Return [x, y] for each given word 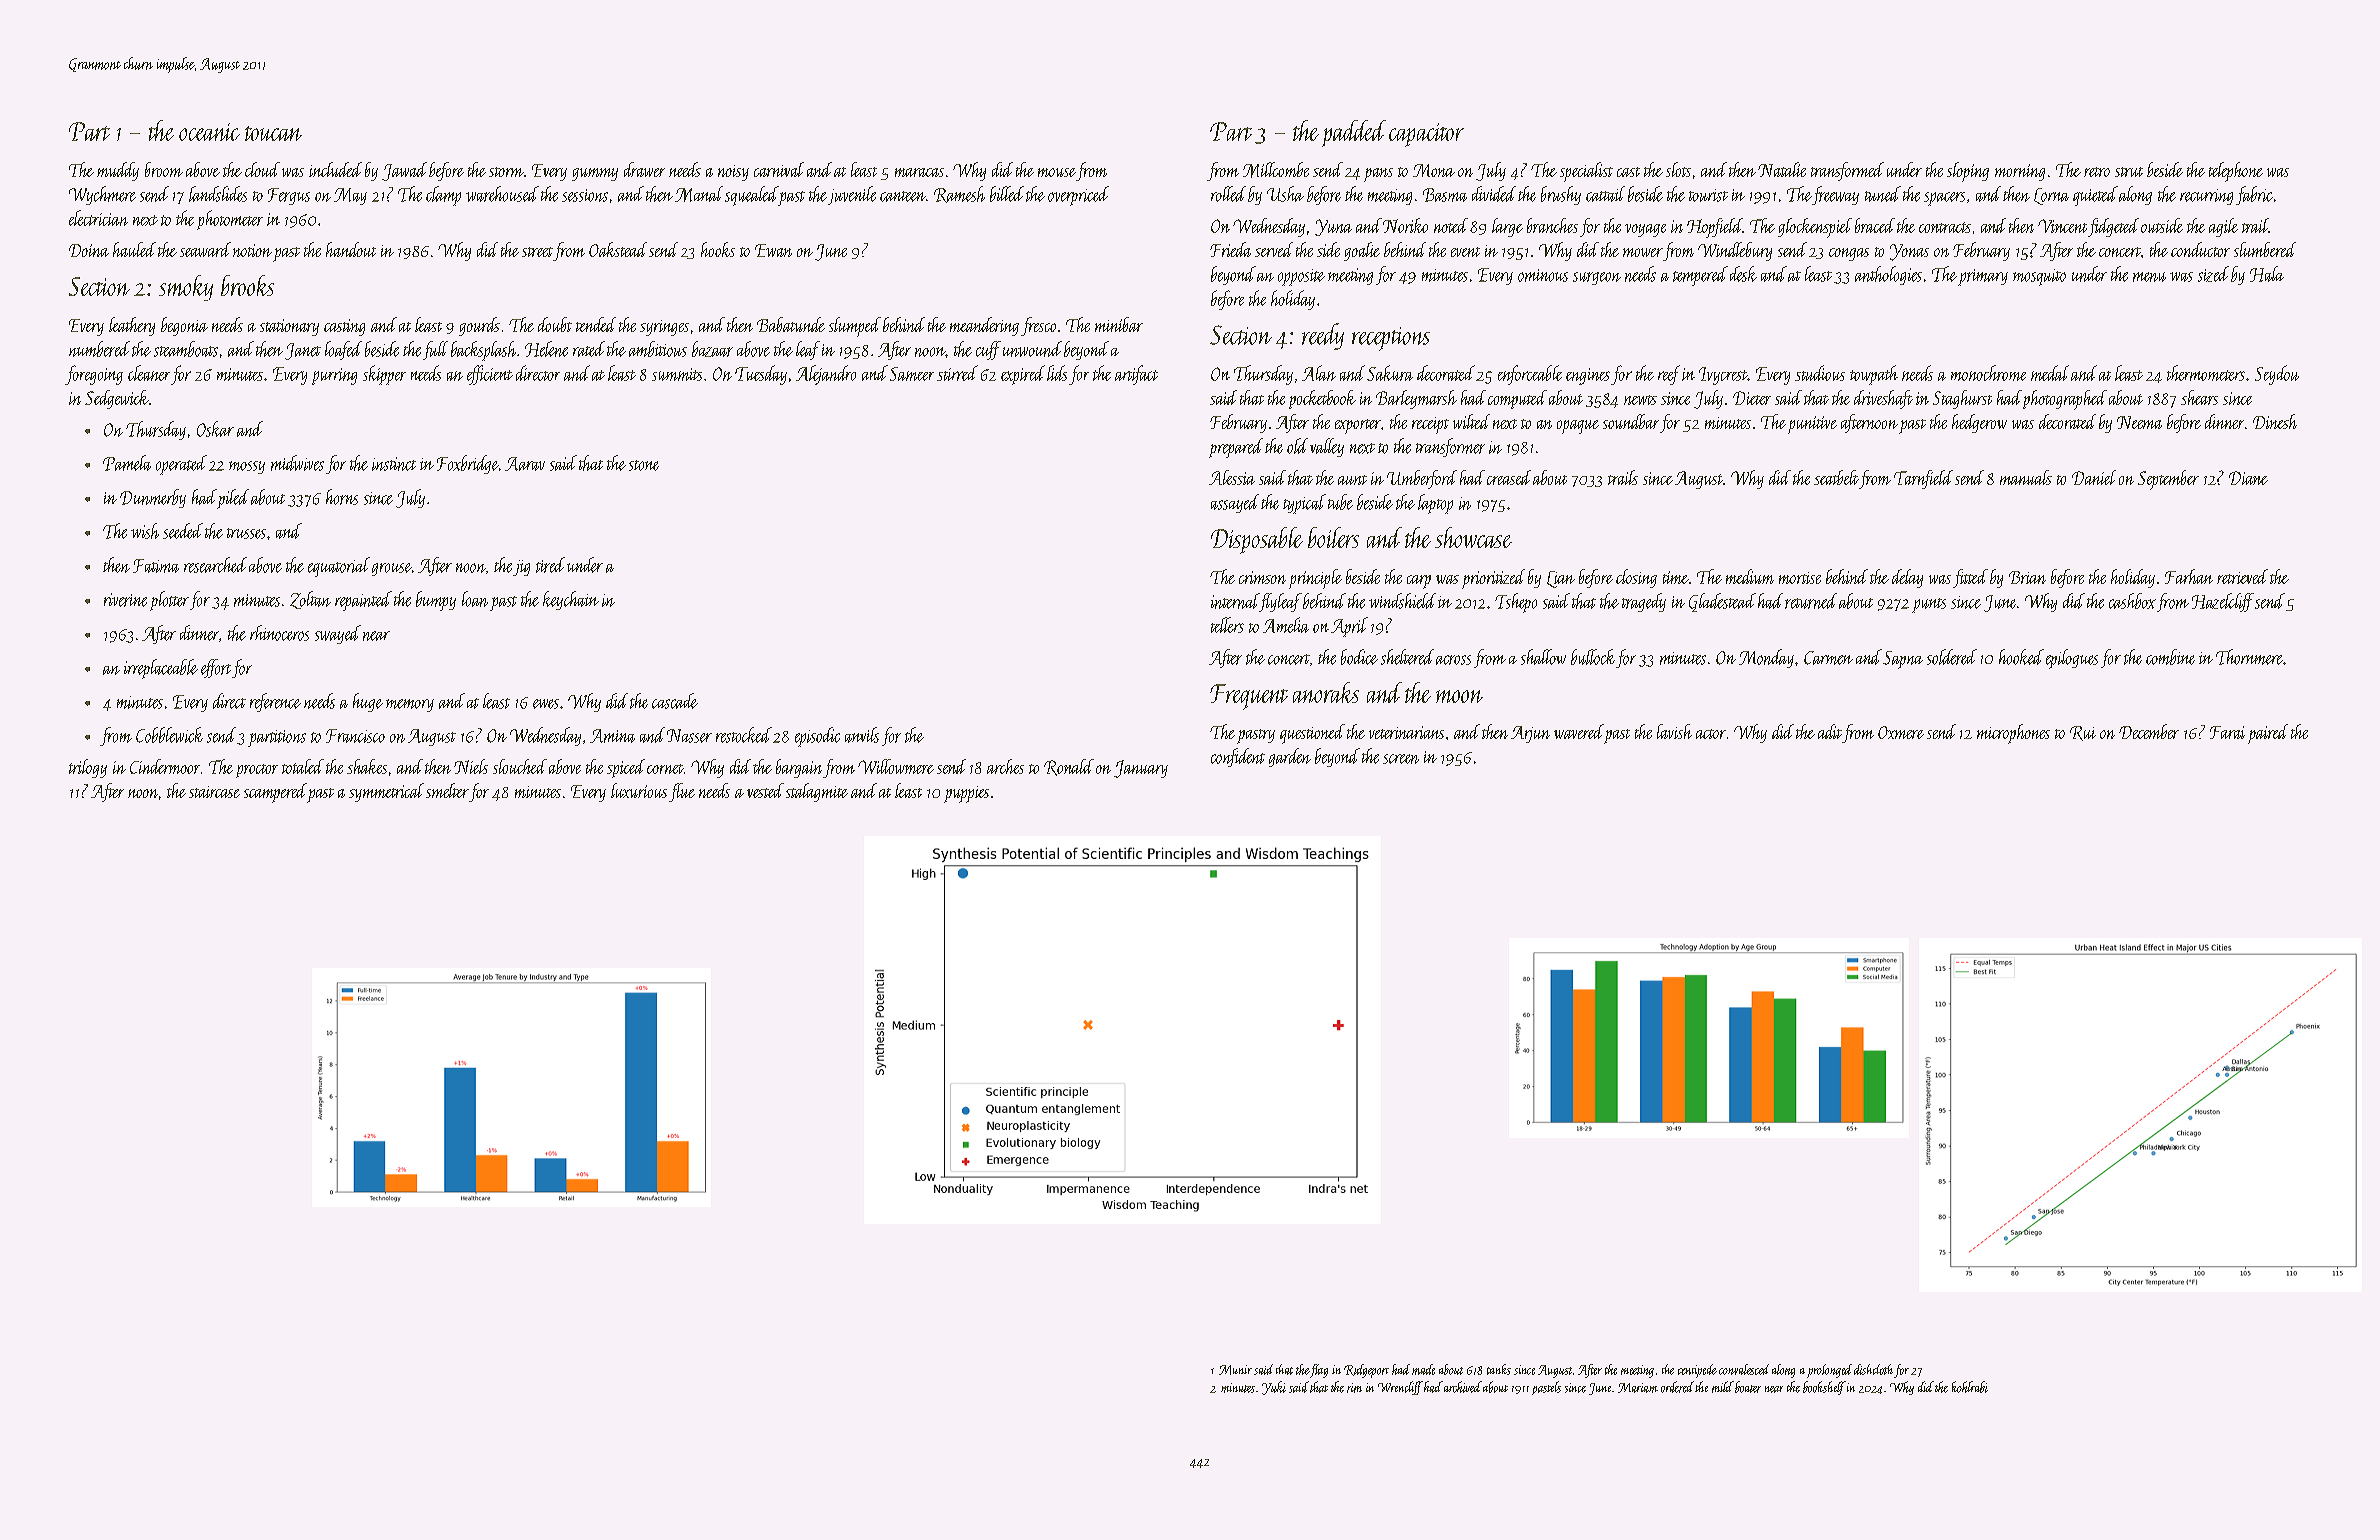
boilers [1333, 537]
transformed [1847, 171]
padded [1354, 133]
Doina [89, 250]
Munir [1235, 1370]
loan [475, 599]
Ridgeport [1366, 1371]
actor [1711, 734]
